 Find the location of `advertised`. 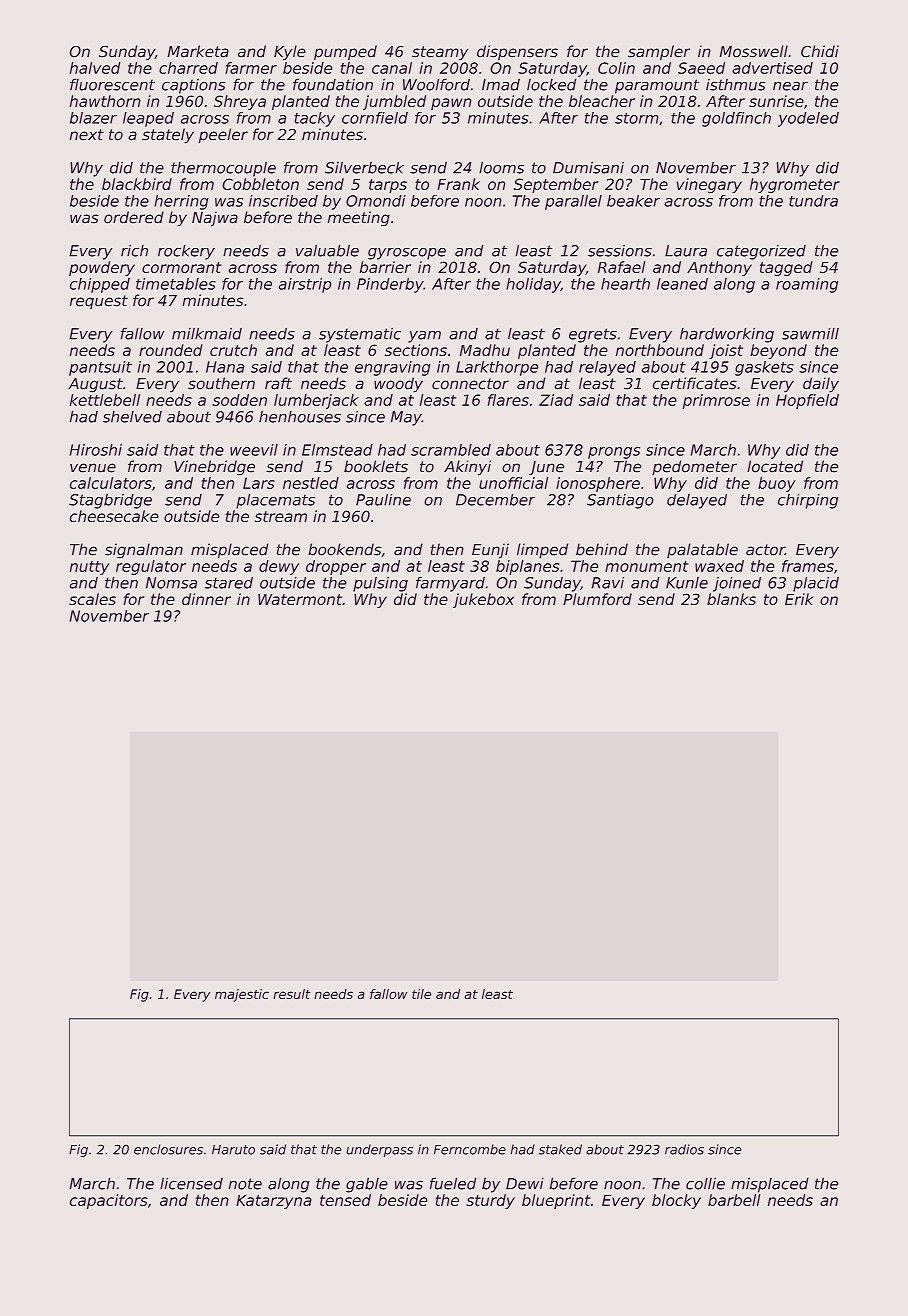

advertised is located at coordinates (772, 68).
